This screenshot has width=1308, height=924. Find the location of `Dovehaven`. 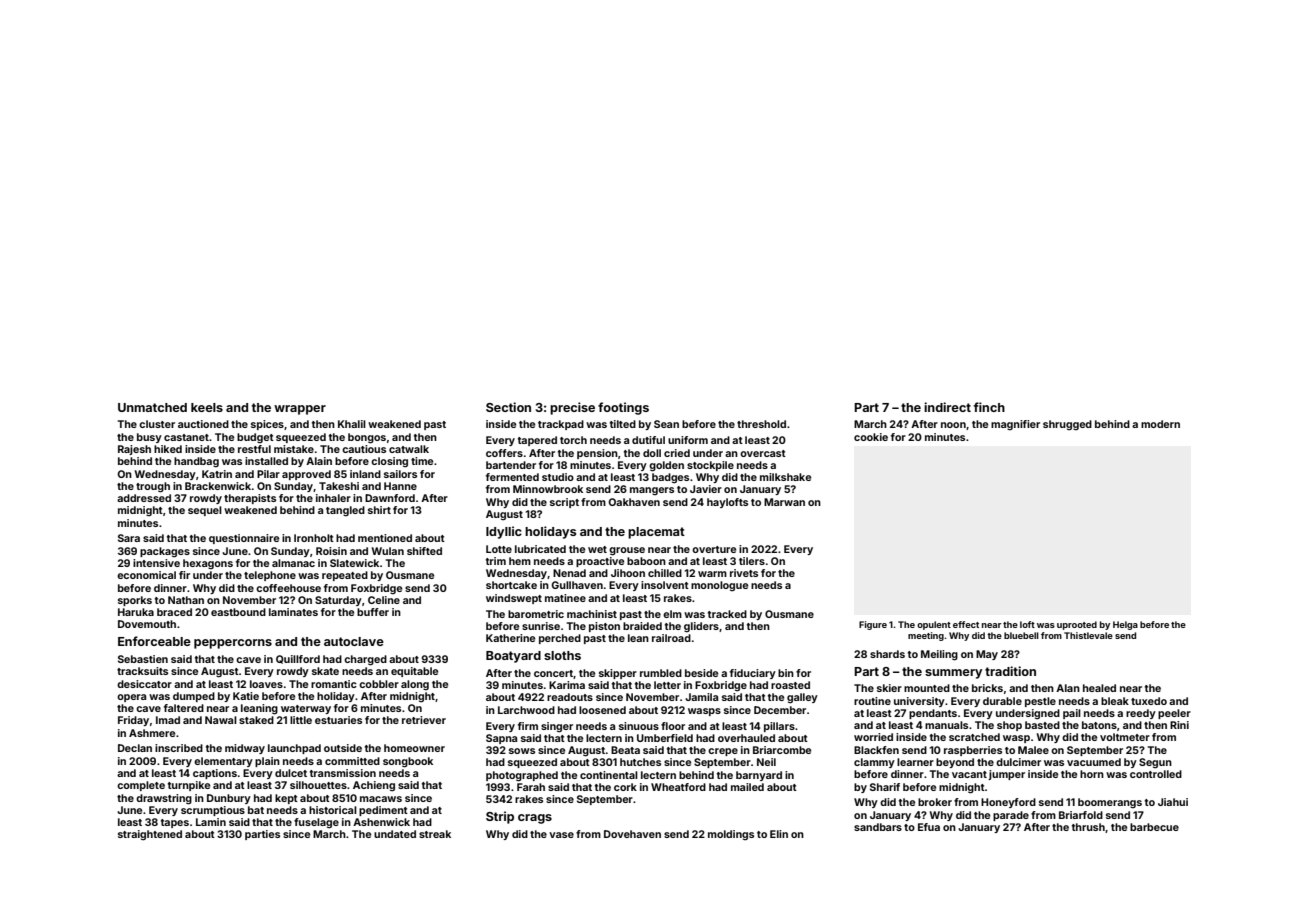

Dovehaven is located at coordinates (632, 834).
